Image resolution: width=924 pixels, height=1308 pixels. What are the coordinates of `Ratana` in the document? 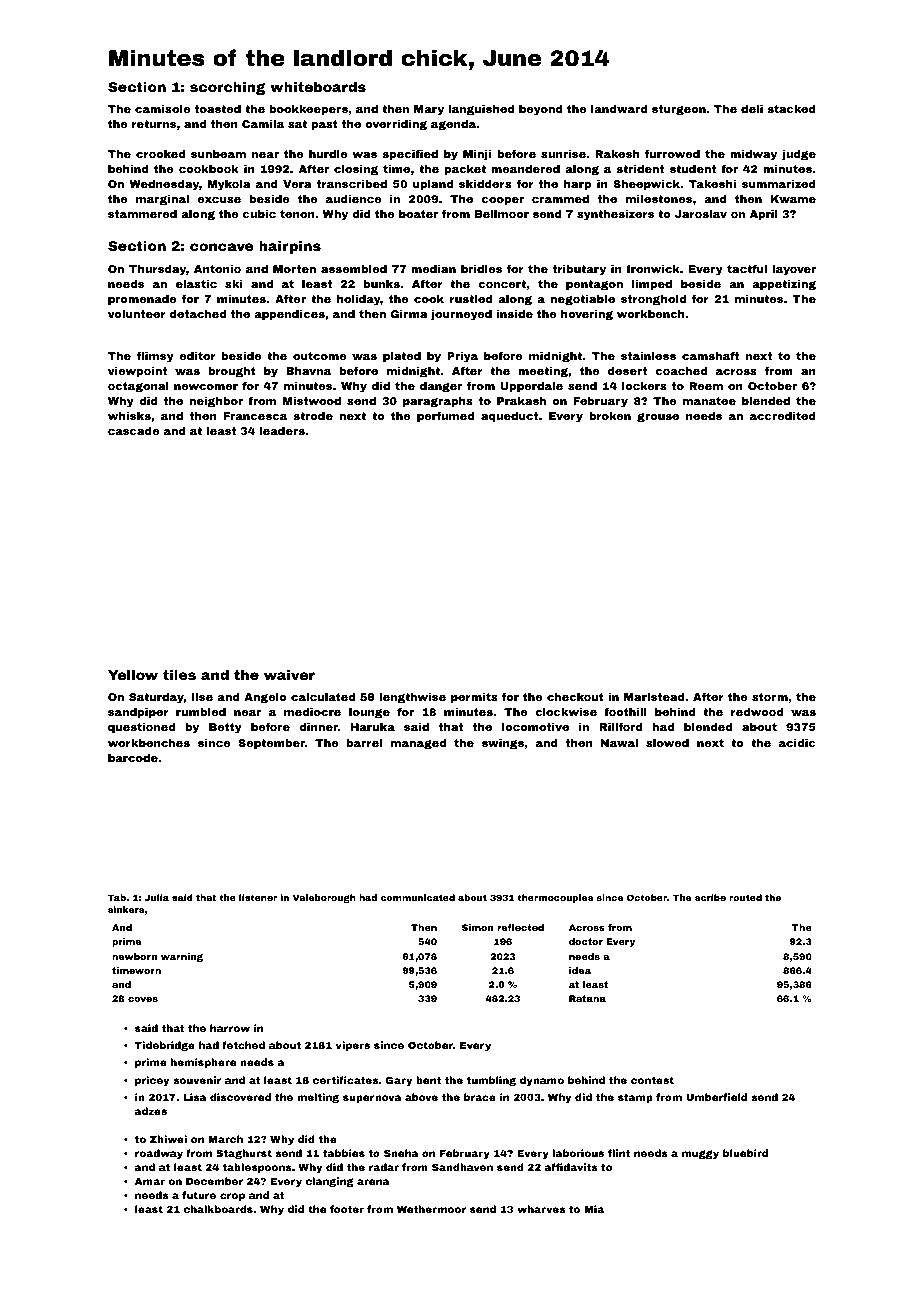 It's located at (587, 998).
